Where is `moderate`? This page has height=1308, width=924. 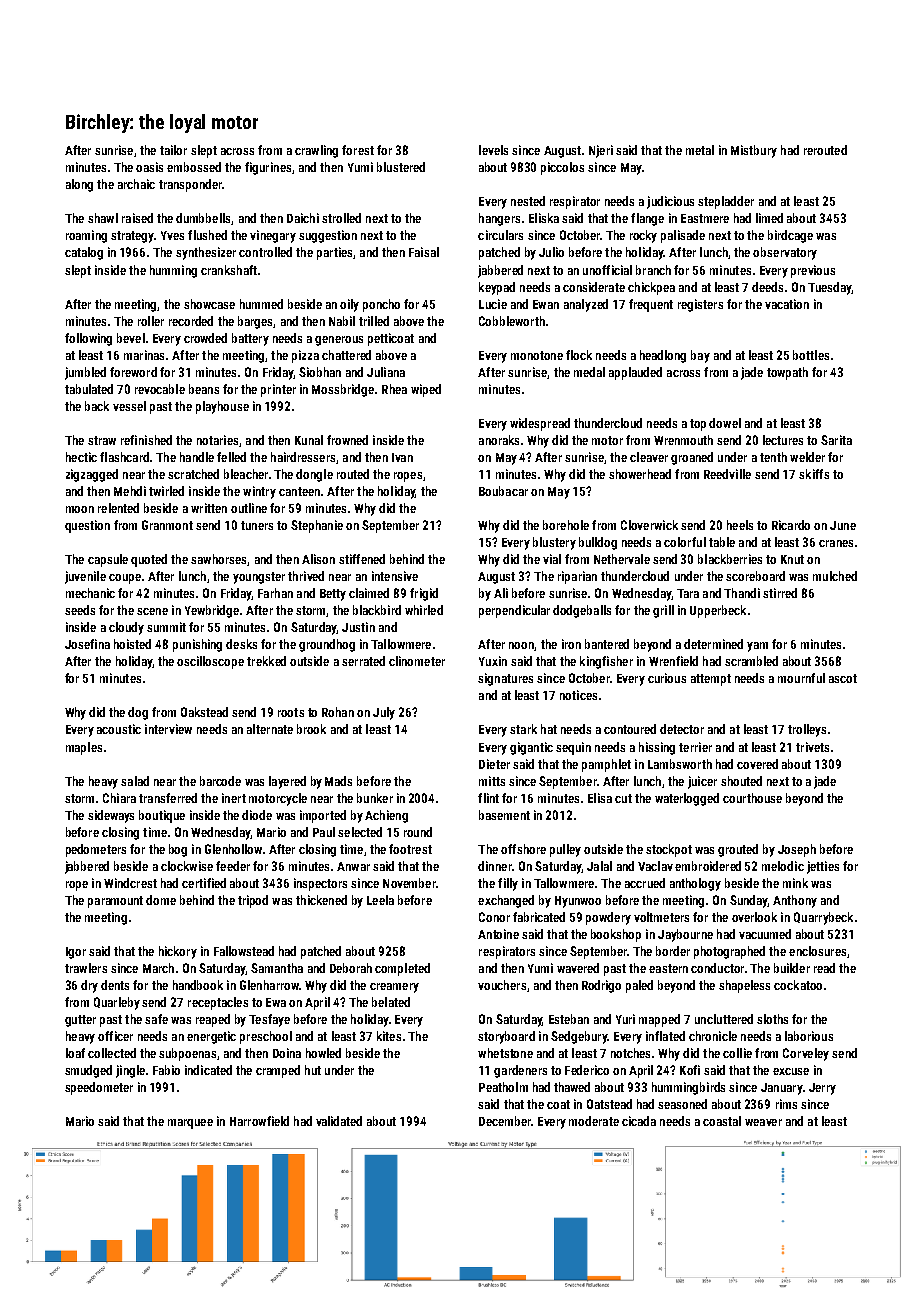 moderate is located at coordinates (594, 1121).
